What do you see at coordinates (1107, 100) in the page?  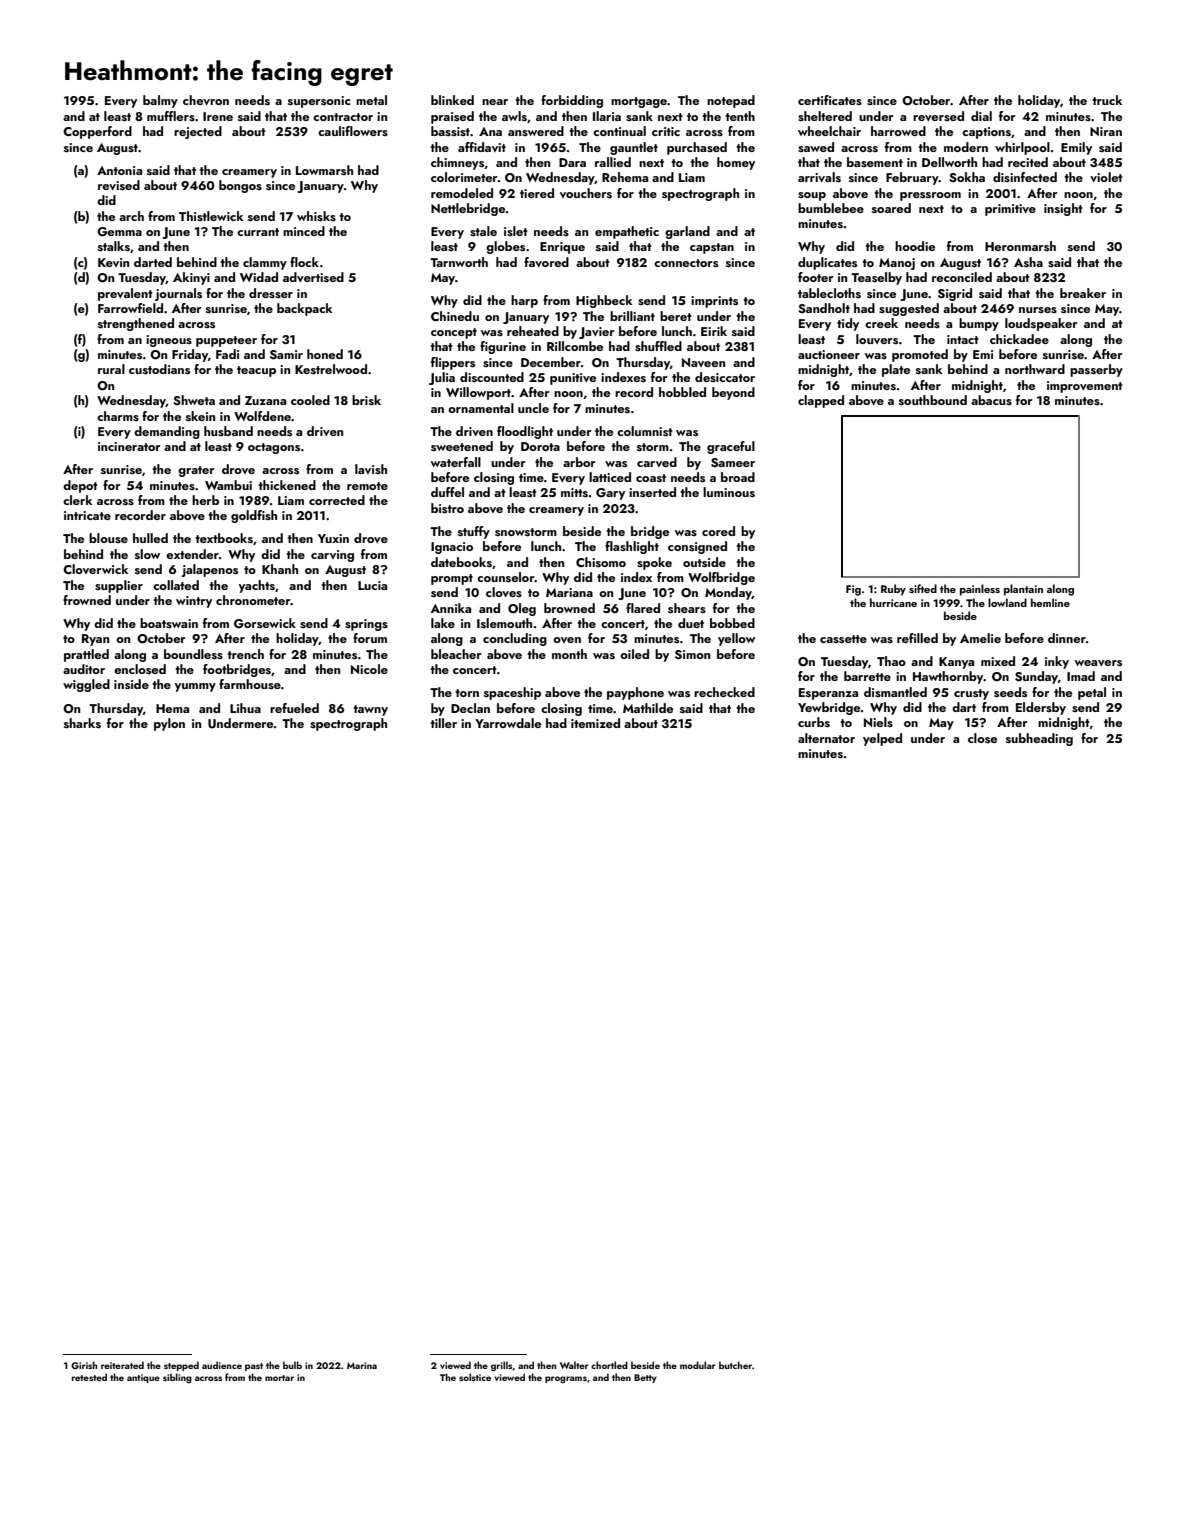 I see `truck` at bounding box center [1107, 100].
